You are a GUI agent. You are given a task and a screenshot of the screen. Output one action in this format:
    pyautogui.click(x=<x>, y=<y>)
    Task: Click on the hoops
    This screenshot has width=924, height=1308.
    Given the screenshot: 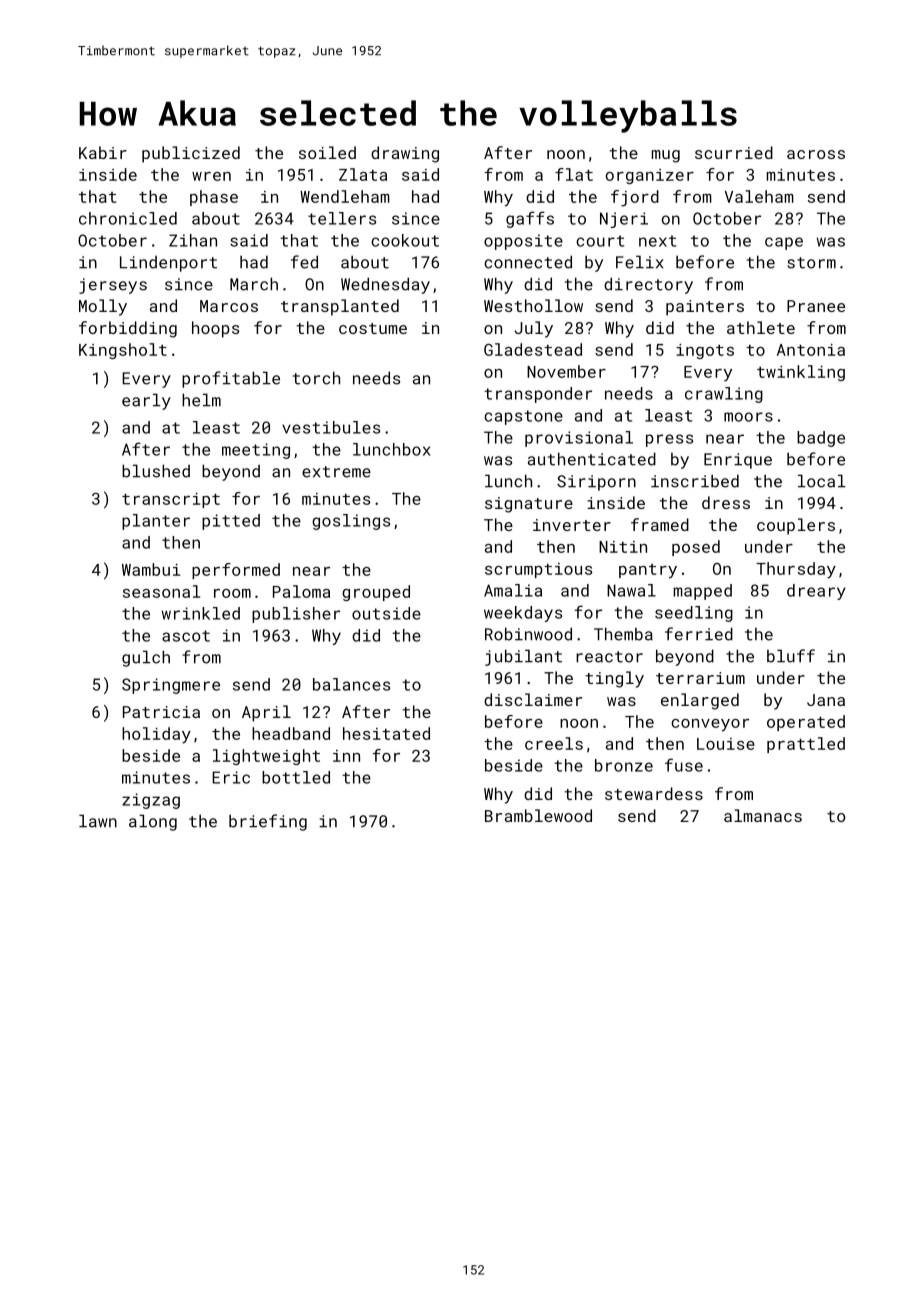 What is the action you would take?
    pyautogui.click(x=215, y=329)
